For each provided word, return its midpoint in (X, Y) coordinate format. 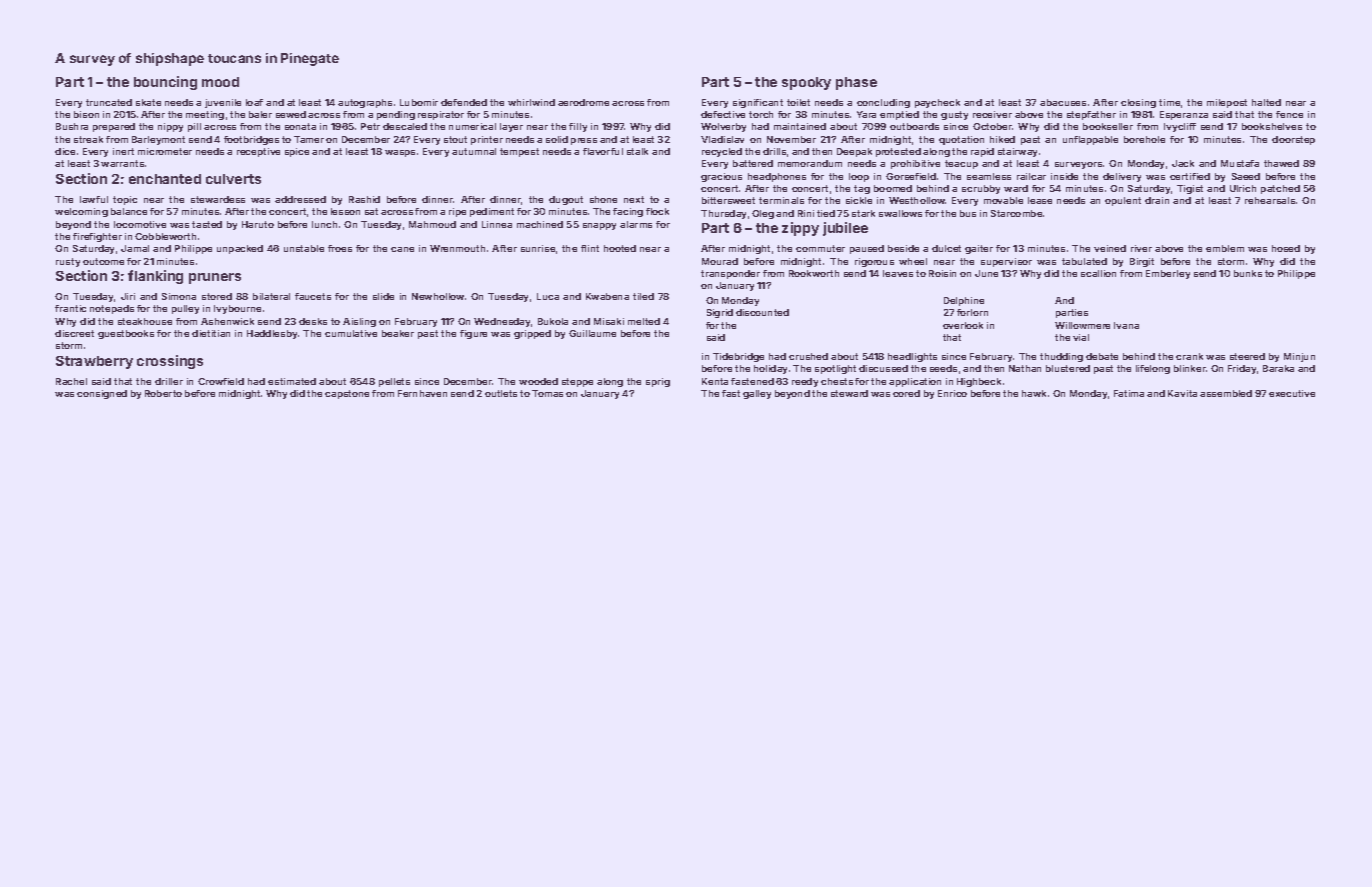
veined (1110, 248)
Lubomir (419, 102)
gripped (532, 334)
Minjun (1299, 357)
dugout (566, 200)
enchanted (165, 179)
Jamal (135, 248)
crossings (170, 362)
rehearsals (1270, 200)
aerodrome (583, 102)
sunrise (538, 248)
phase (856, 83)
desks (313, 321)
